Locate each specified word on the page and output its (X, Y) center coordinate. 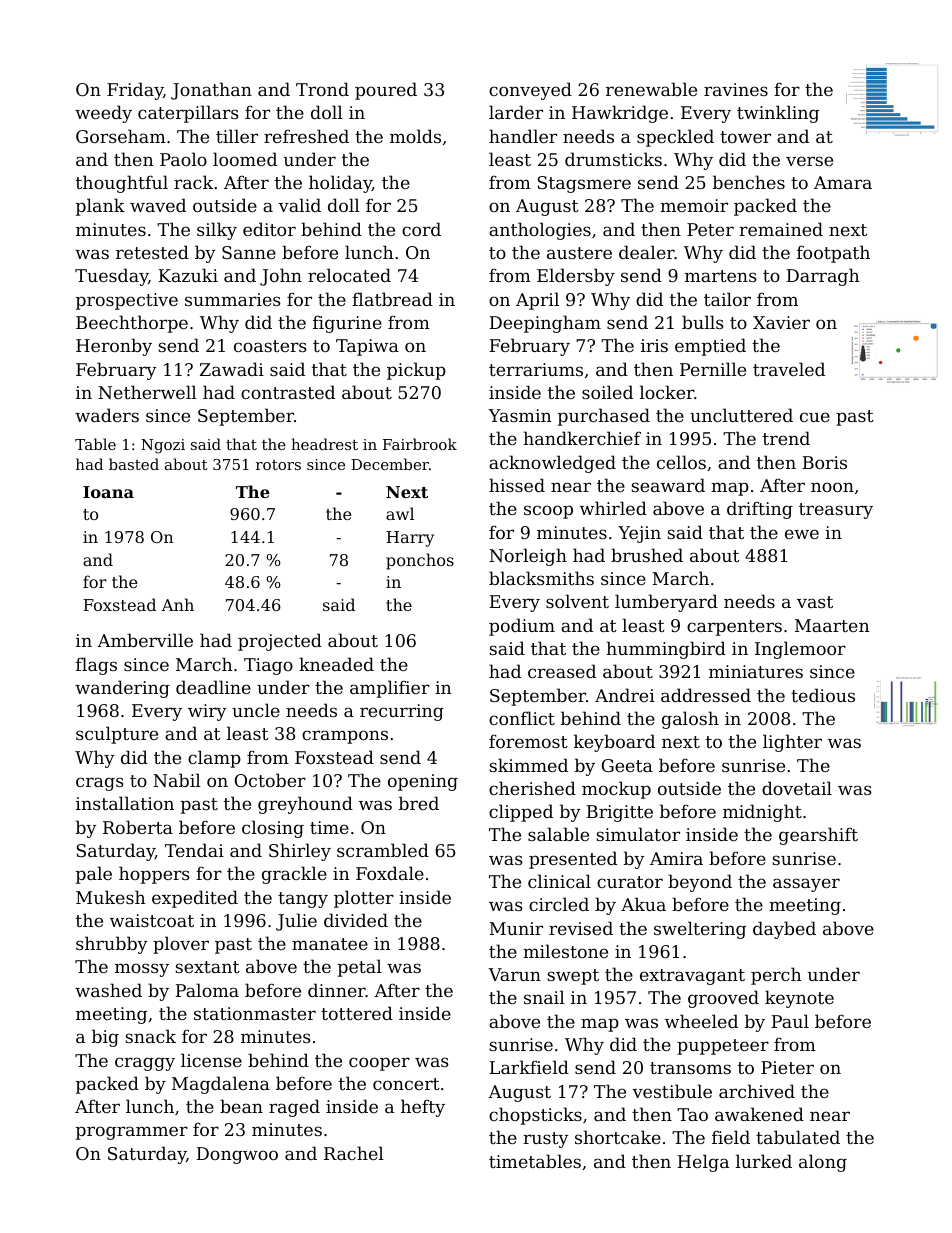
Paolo (183, 159)
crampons (345, 737)
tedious (823, 695)
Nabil (177, 780)
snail (544, 997)
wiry (207, 712)
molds (415, 136)
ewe (802, 534)
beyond (700, 883)
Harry (410, 539)
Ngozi (163, 446)
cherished (532, 788)
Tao (692, 1114)
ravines (736, 89)
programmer (132, 1133)
